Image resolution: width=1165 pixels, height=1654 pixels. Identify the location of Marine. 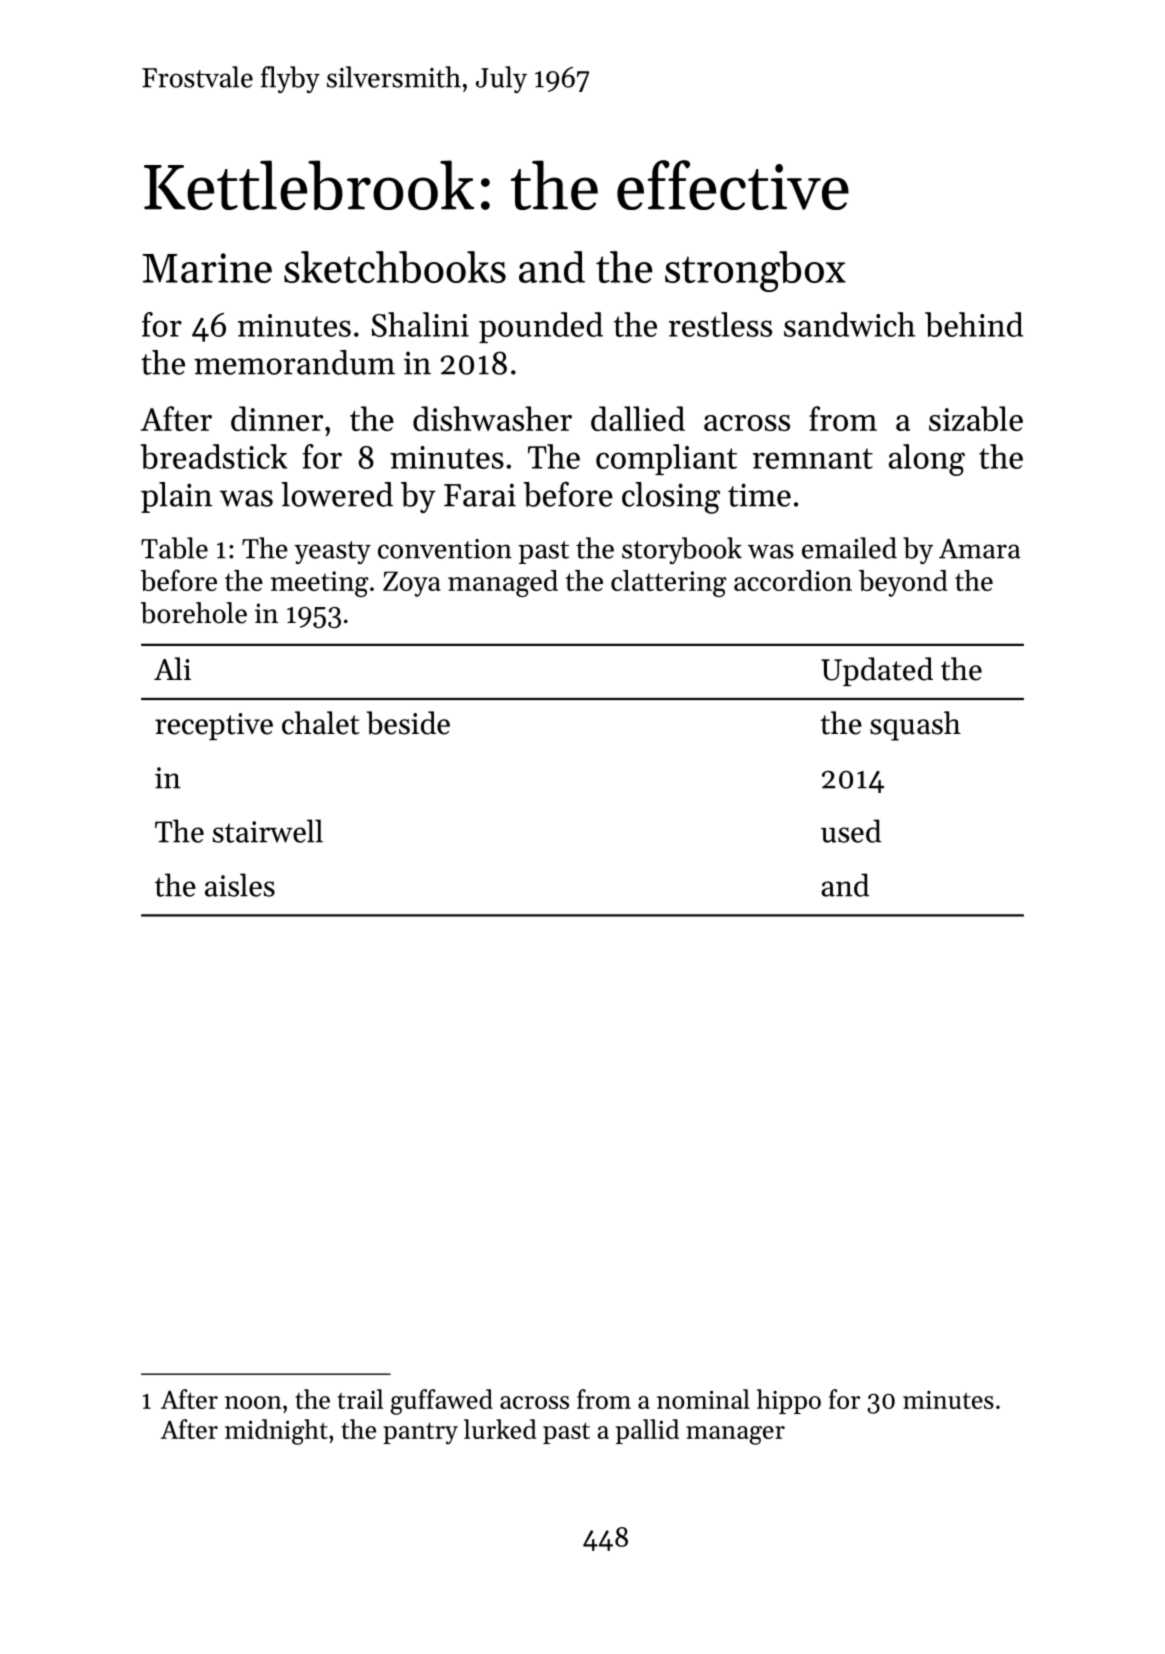
(207, 268).
